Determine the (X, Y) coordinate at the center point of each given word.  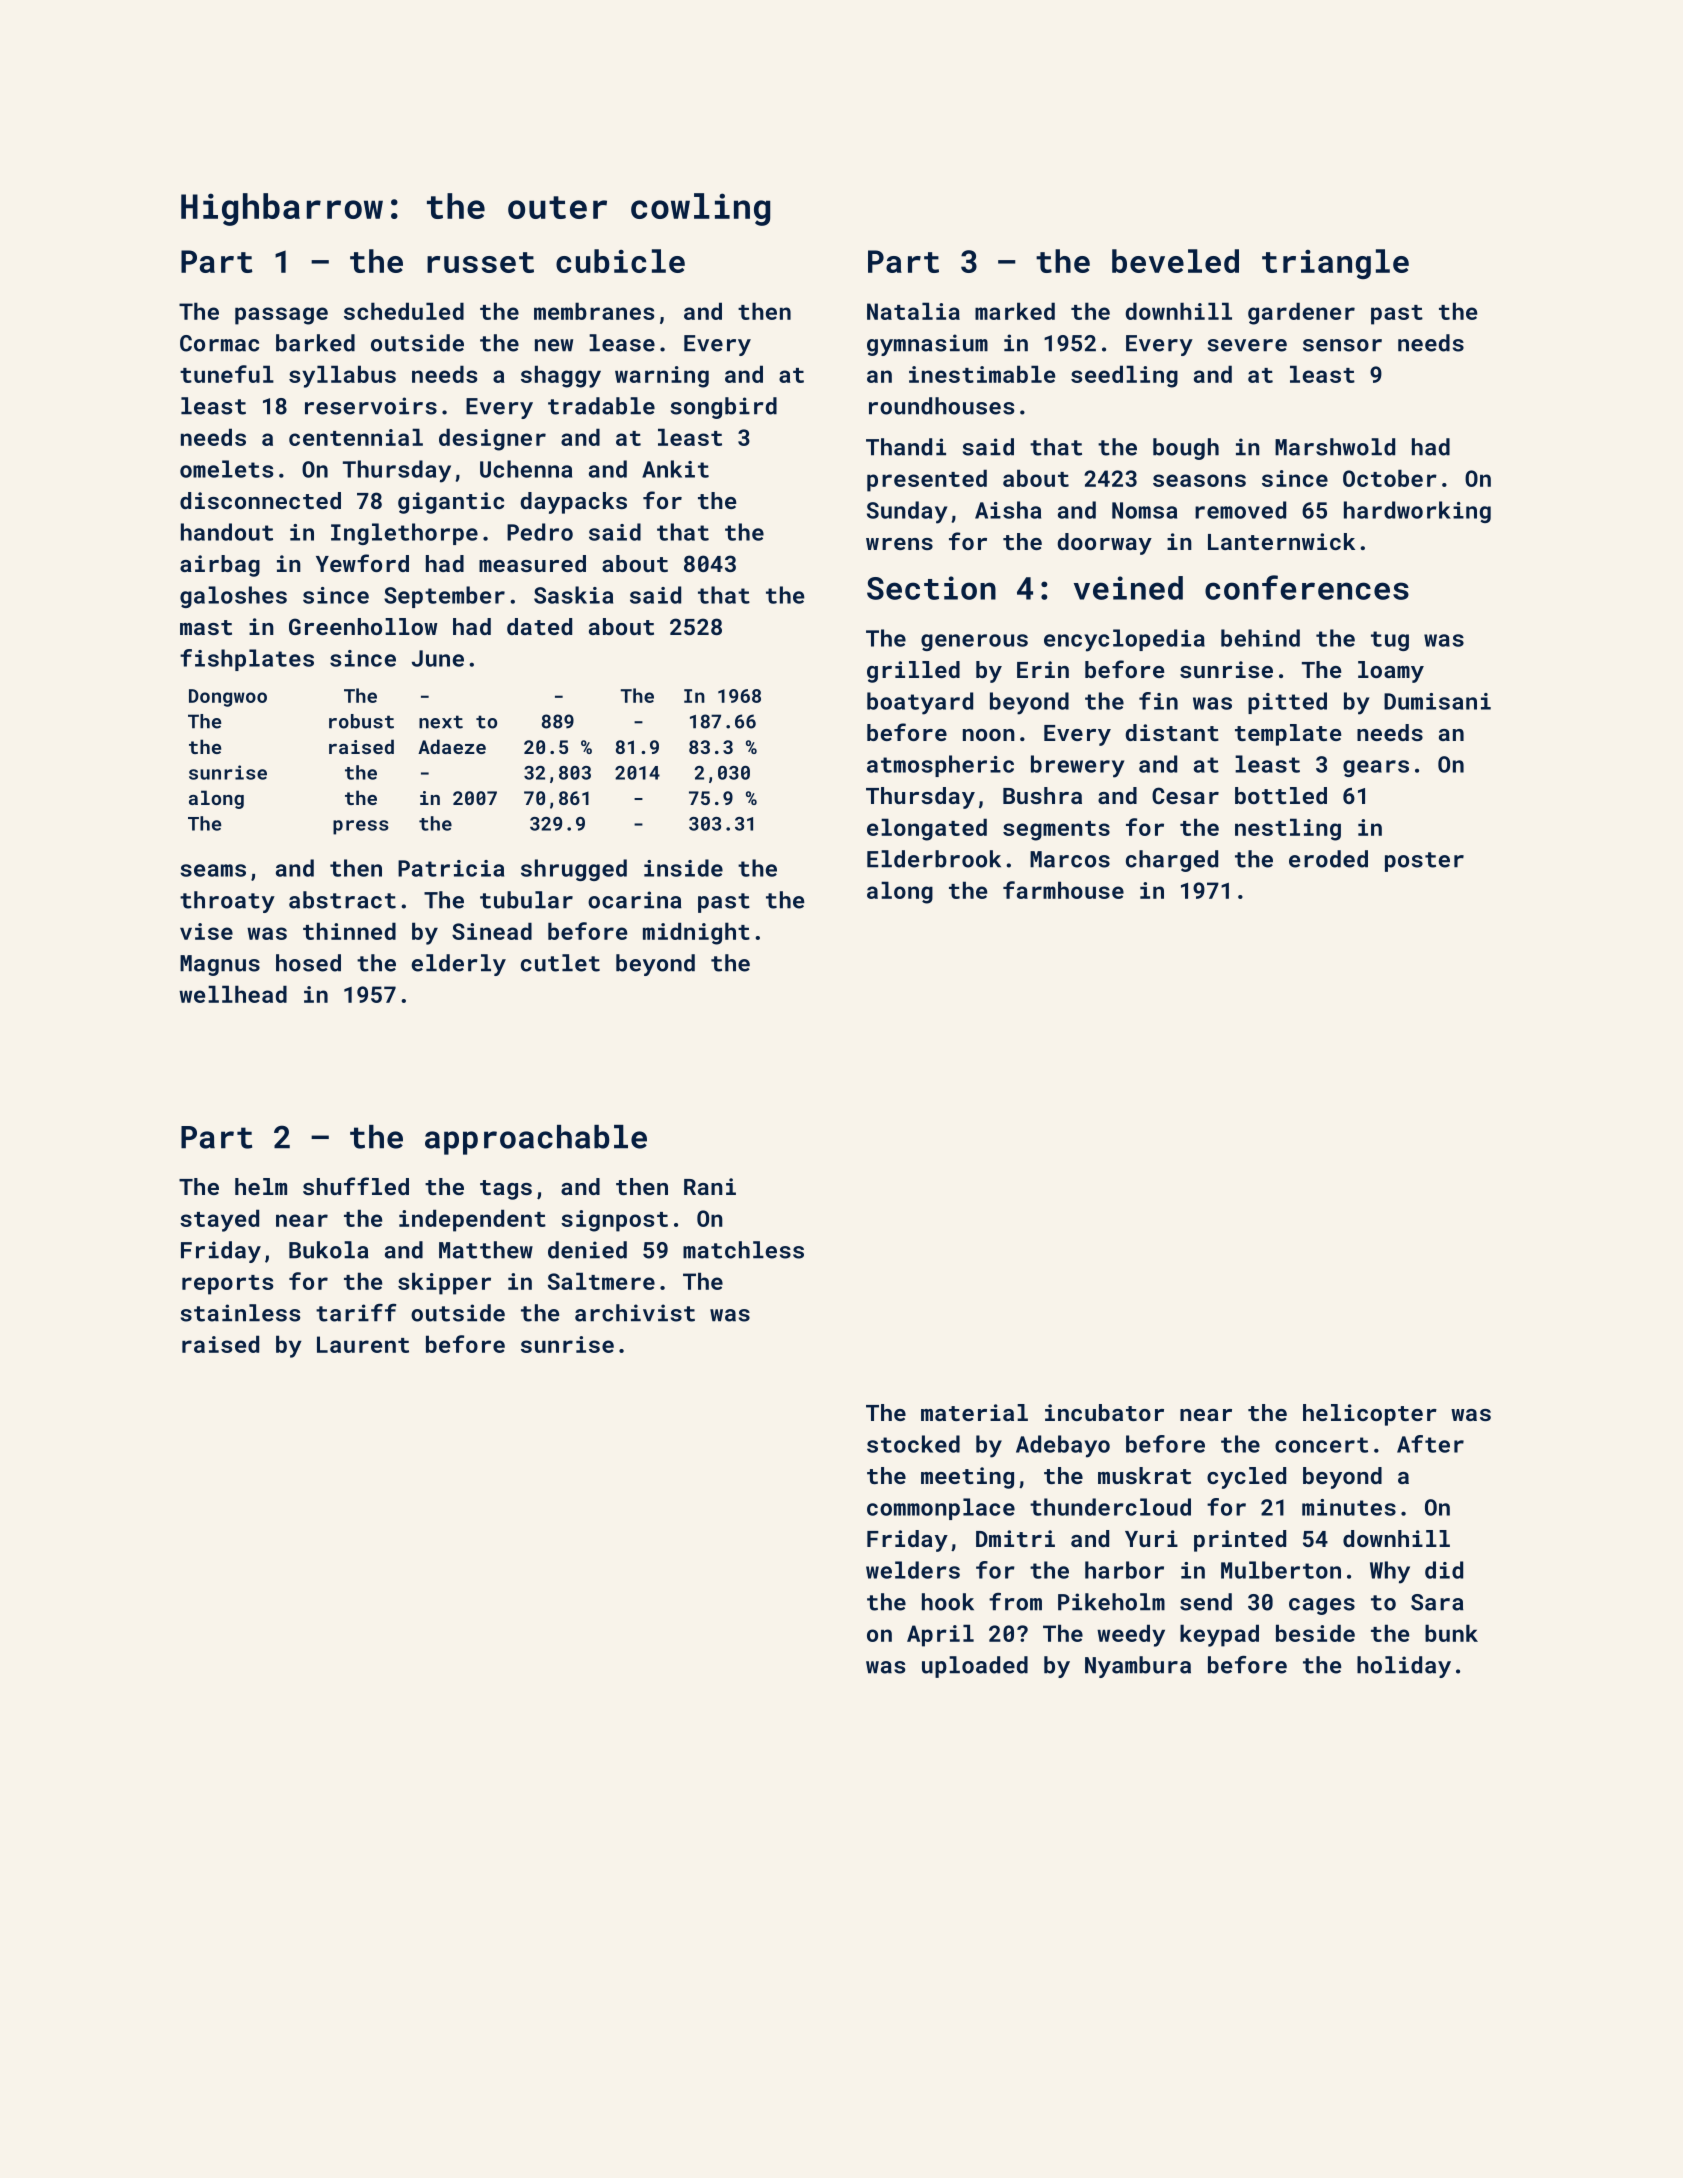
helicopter (1370, 1415)
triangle (1335, 264)
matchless (743, 1250)
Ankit (675, 469)
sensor (1342, 345)
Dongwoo (228, 698)
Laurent (363, 1344)
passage (281, 316)
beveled (1175, 261)
